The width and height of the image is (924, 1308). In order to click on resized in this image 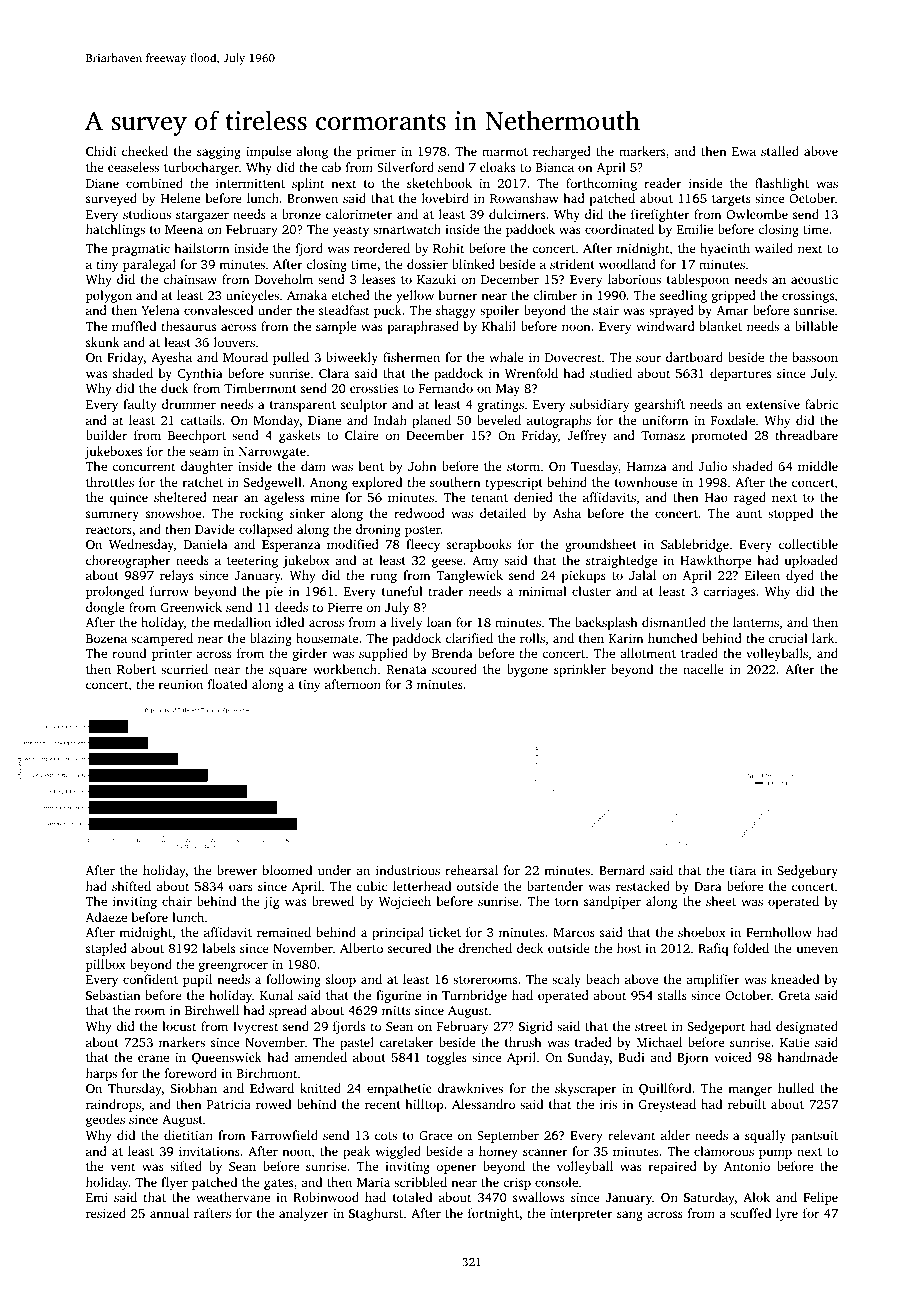, I will do `click(106, 1213)`.
